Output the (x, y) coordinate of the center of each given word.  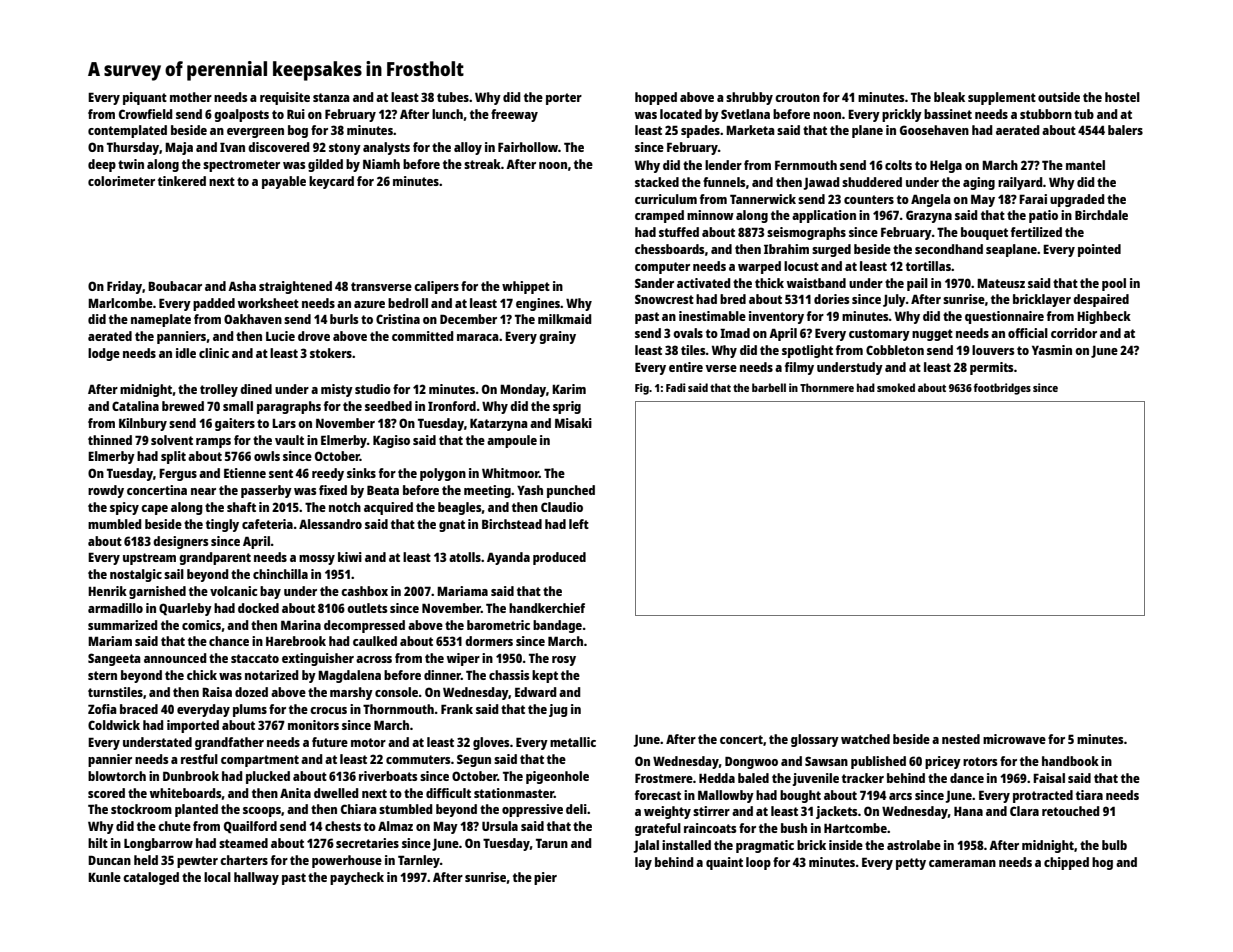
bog (298, 131)
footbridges (1002, 389)
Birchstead (512, 524)
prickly (902, 115)
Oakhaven (253, 319)
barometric (498, 625)
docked (258, 608)
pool (1114, 284)
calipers (436, 287)
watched (865, 739)
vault (289, 440)
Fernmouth (806, 165)
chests (343, 826)
